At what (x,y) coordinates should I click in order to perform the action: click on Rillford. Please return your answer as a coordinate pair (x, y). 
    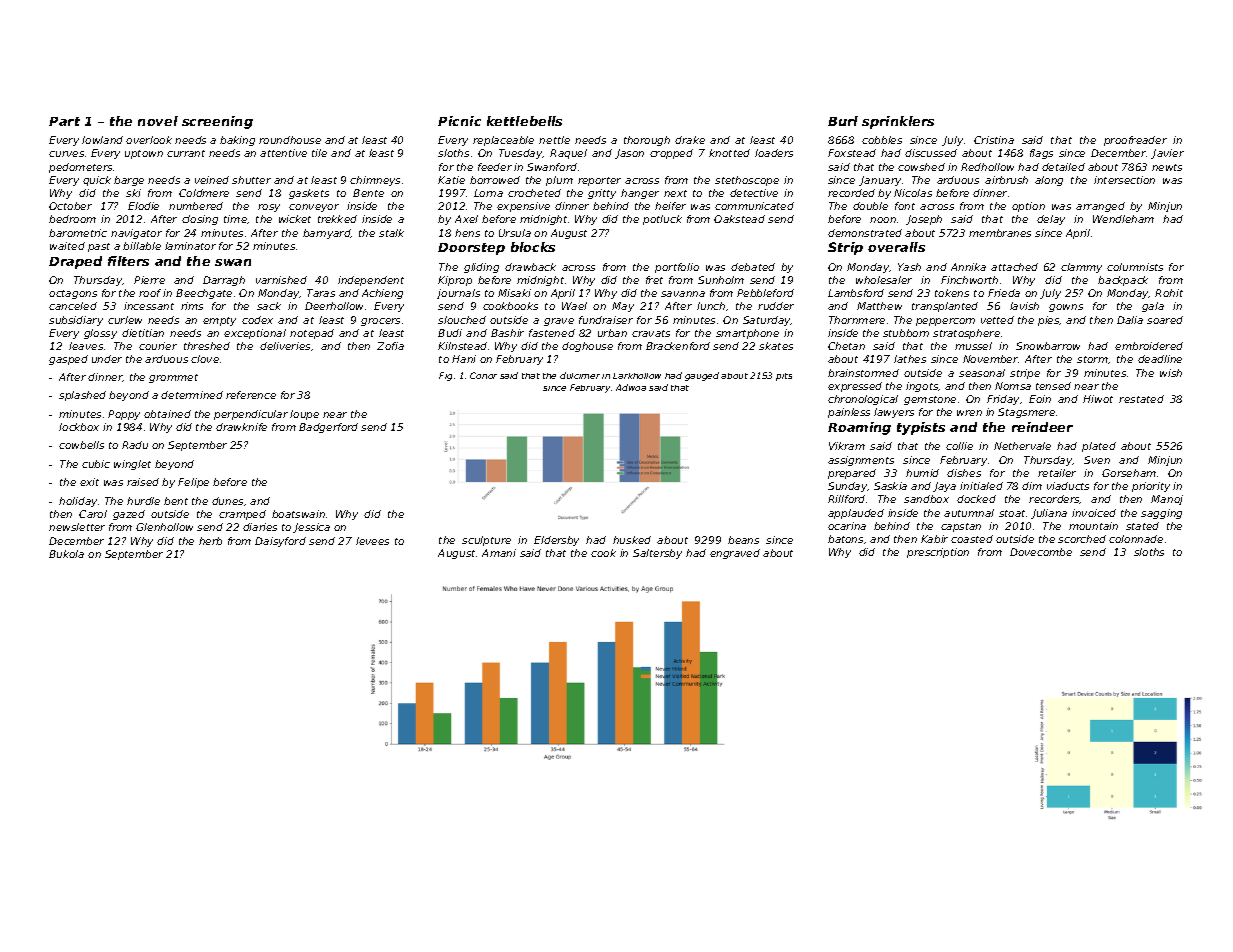
    Looking at the image, I should click on (846, 499).
